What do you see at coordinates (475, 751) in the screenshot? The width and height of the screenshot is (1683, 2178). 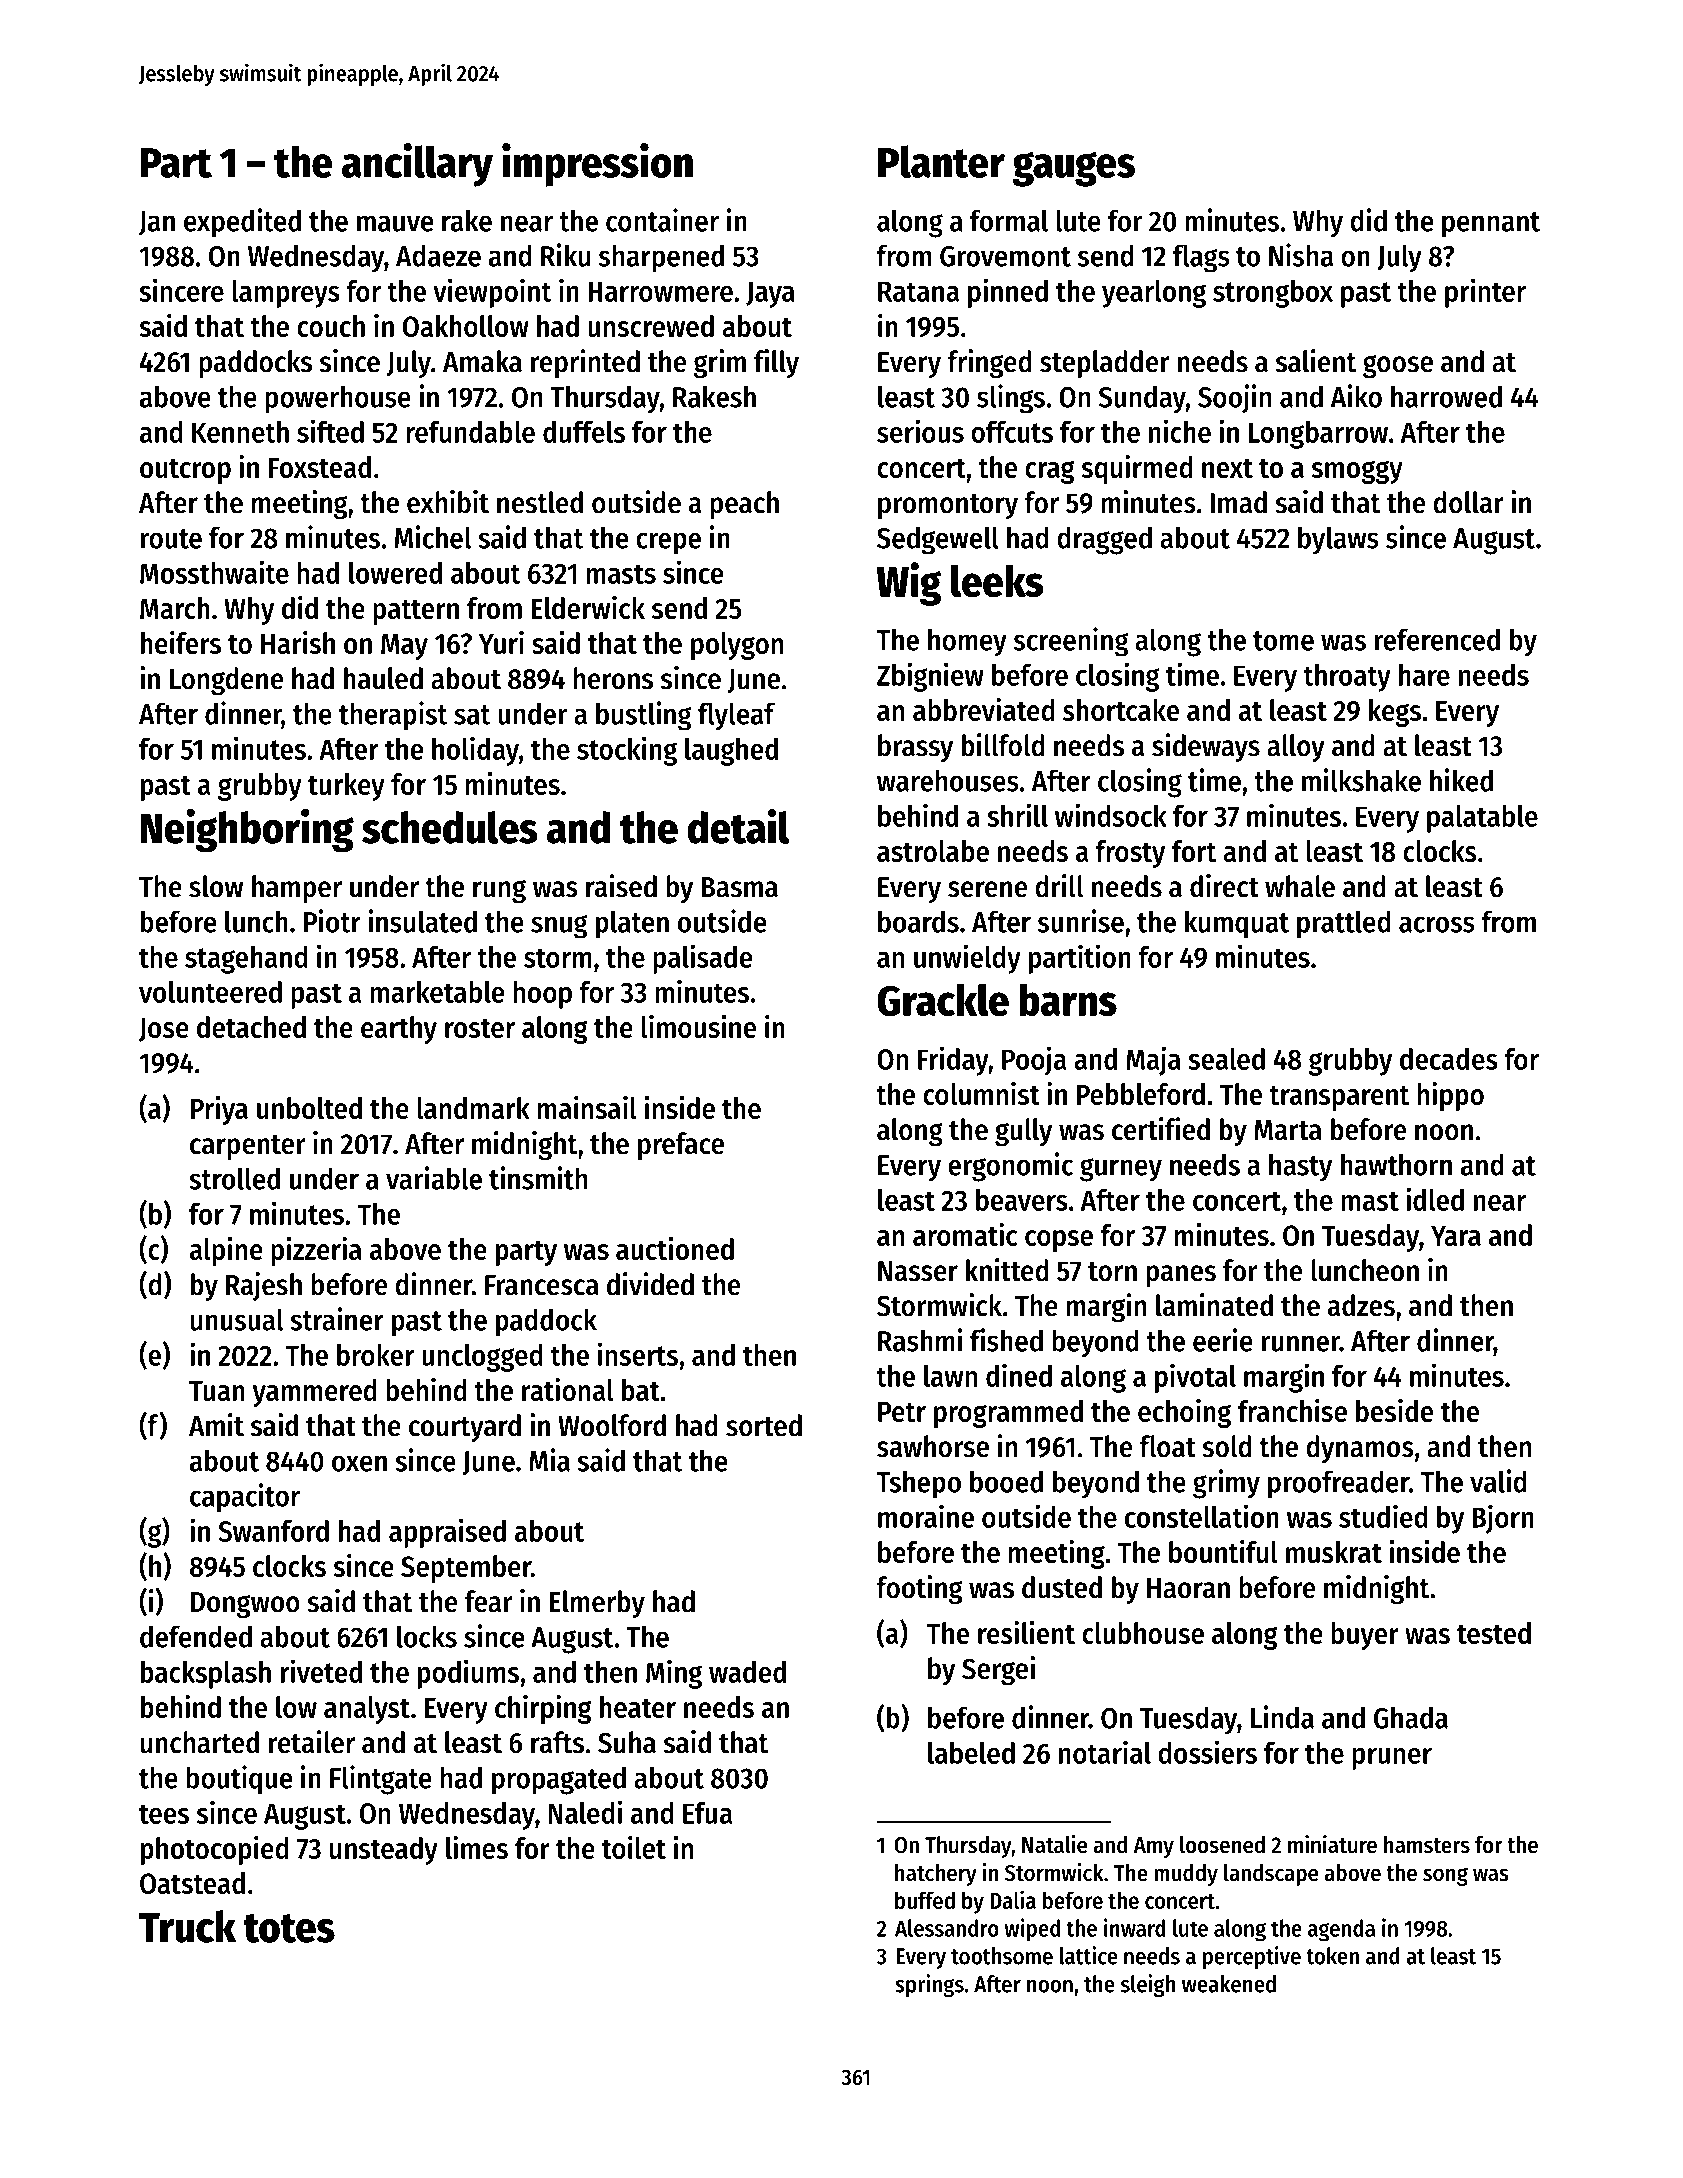 I see `holiday` at bounding box center [475, 751].
